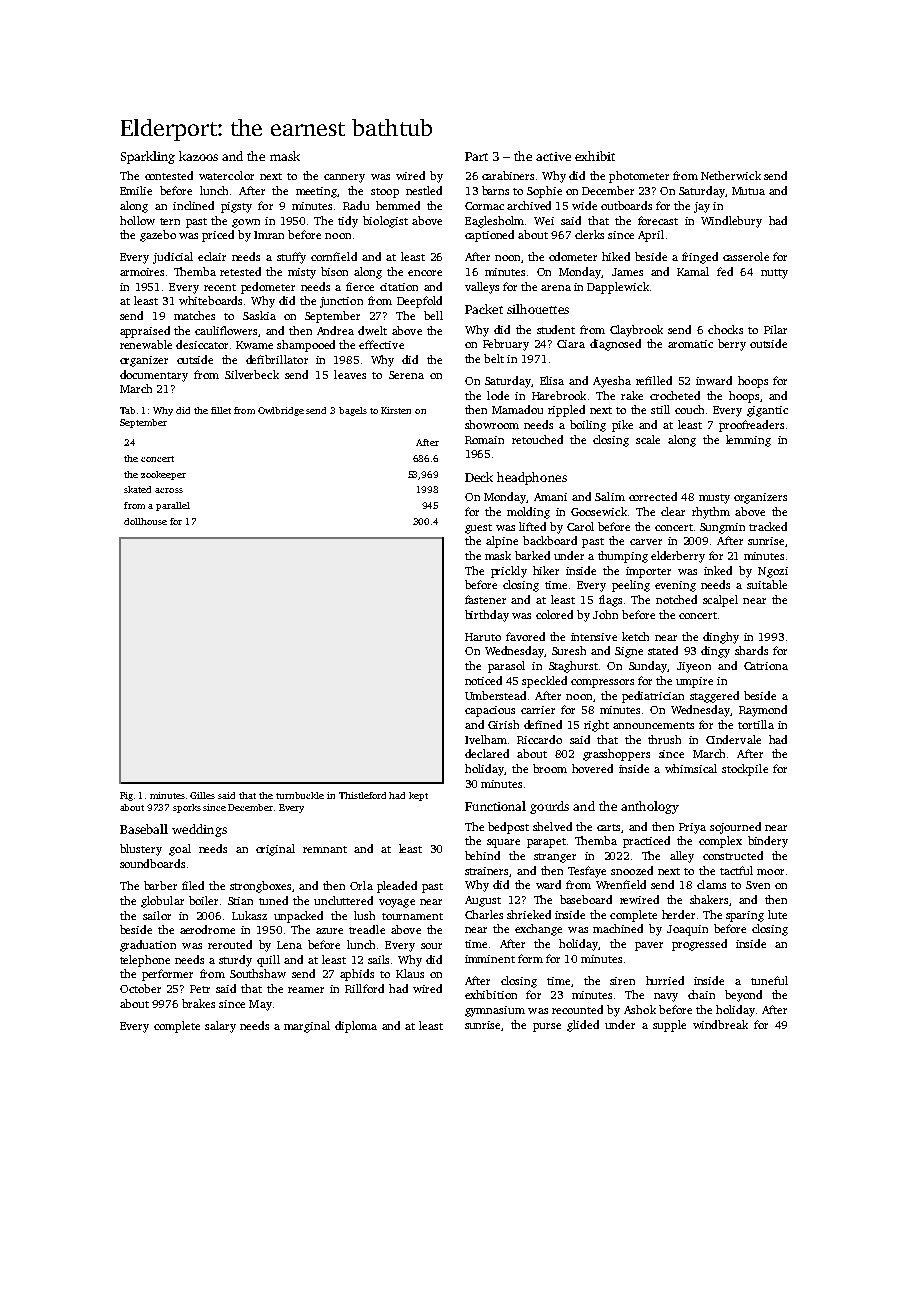 The image size is (908, 1316). I want to click on dollhouse, so click(145, 521).
